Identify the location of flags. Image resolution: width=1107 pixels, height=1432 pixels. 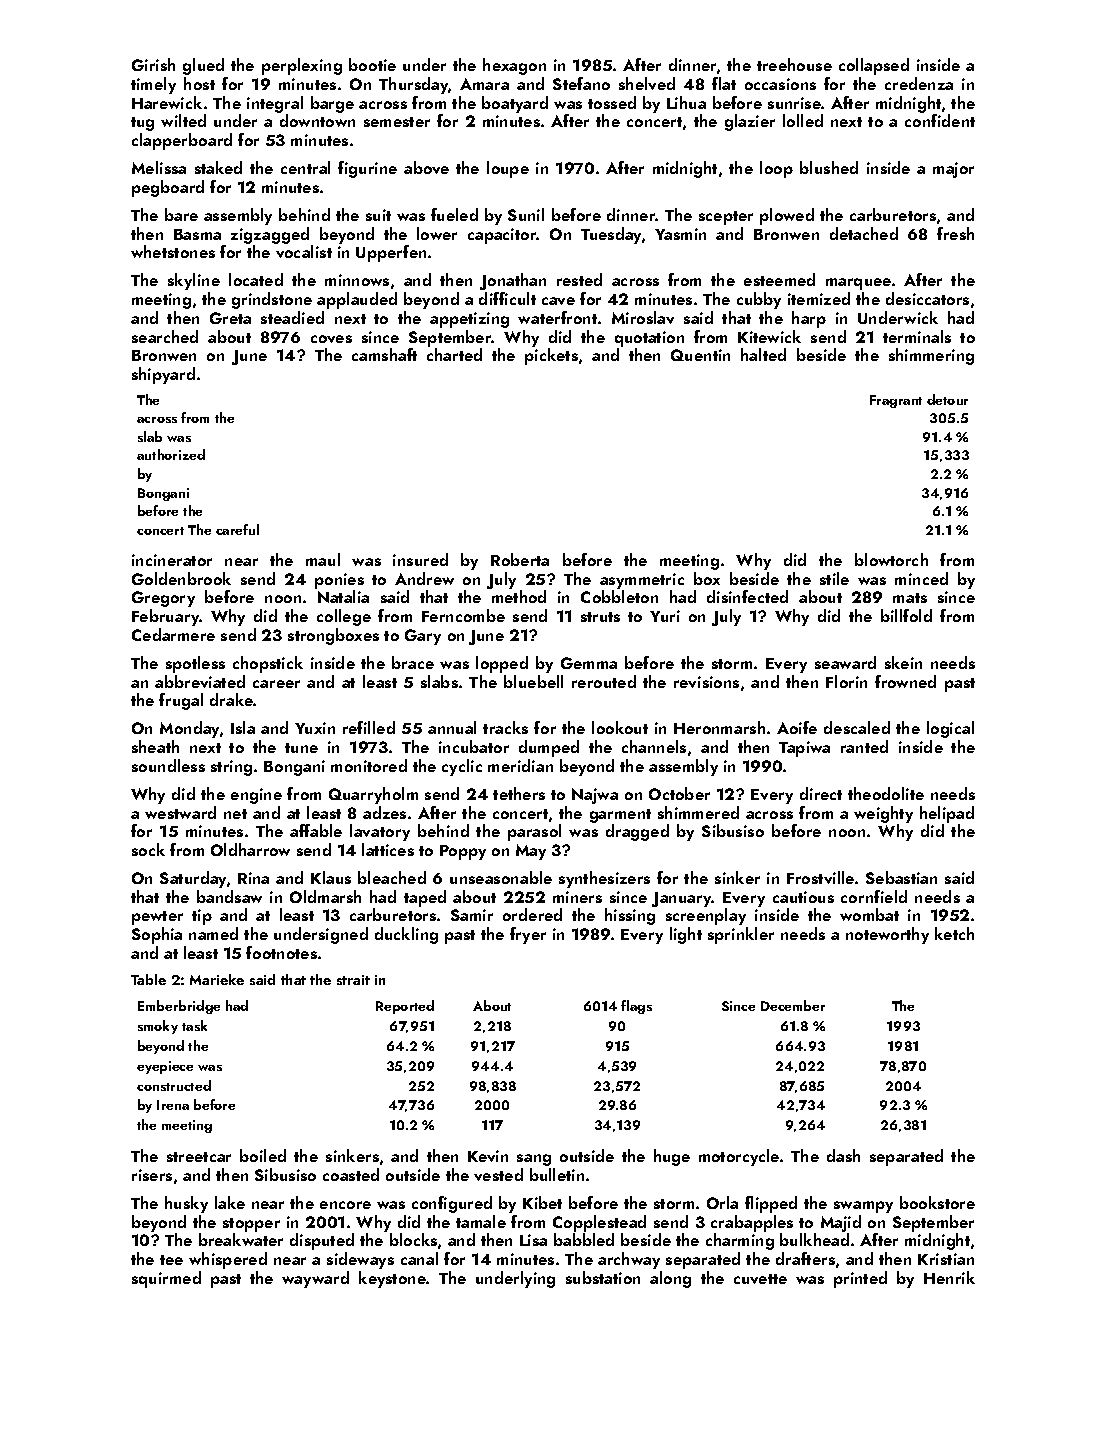
(636, 1007).
